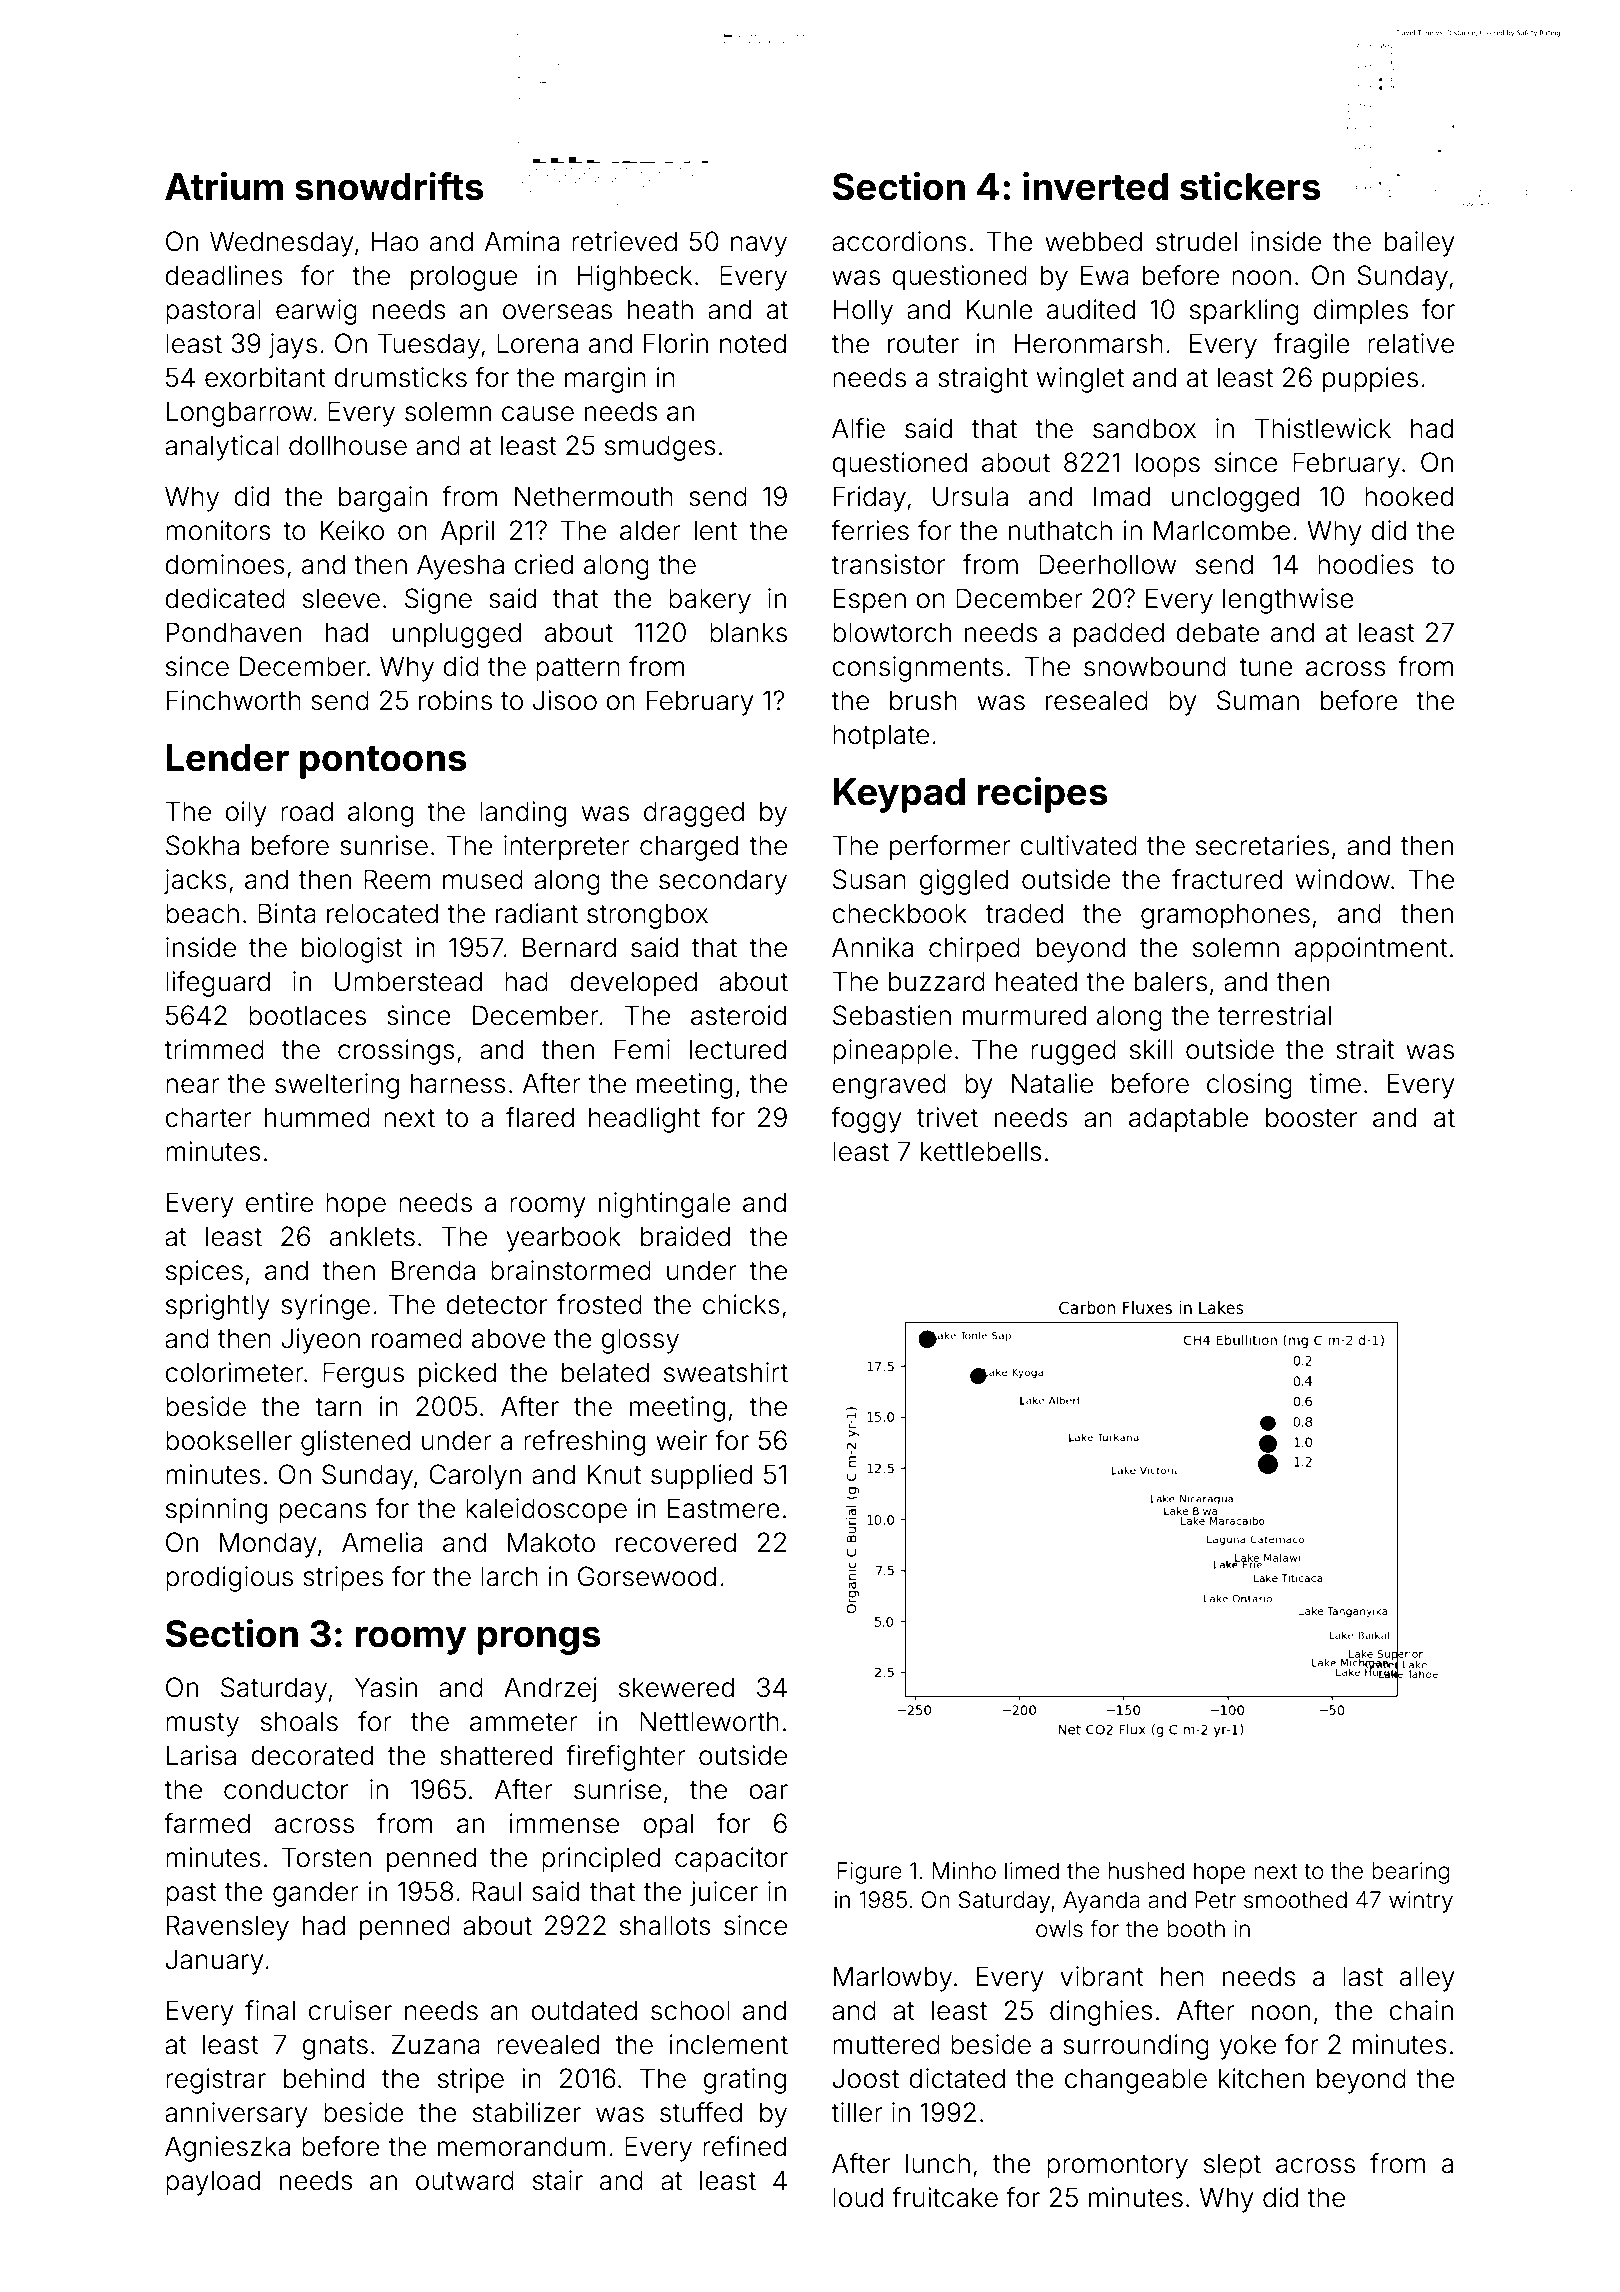 The height and width of the page is (2292, 1620). What do you see at coordinates (201, 1755) in the page?
I see `Larisa` at bounding box center [201, 1755].
